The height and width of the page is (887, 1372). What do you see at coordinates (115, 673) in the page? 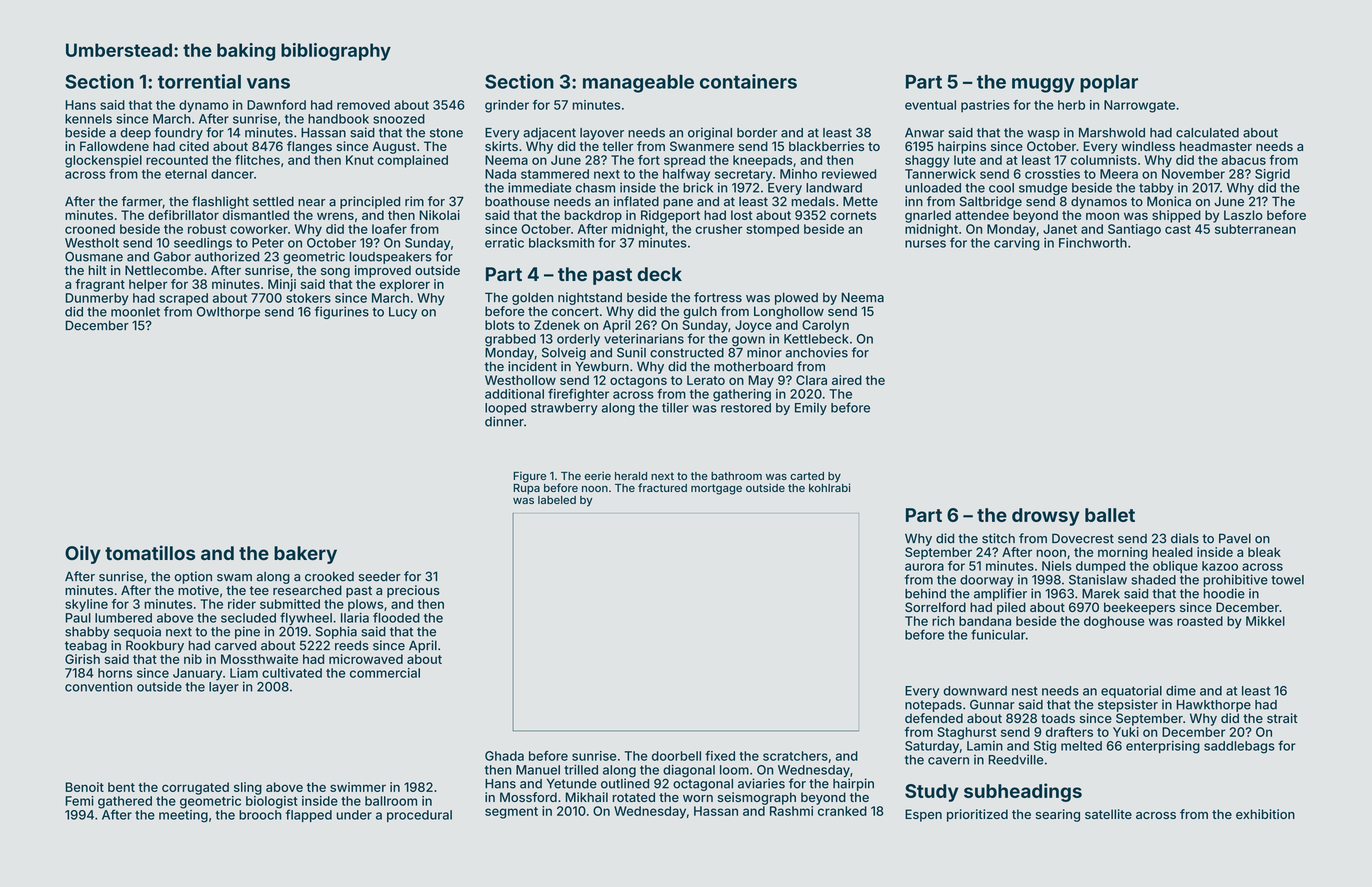
I see `horns` at bounding box center [115, 673].
